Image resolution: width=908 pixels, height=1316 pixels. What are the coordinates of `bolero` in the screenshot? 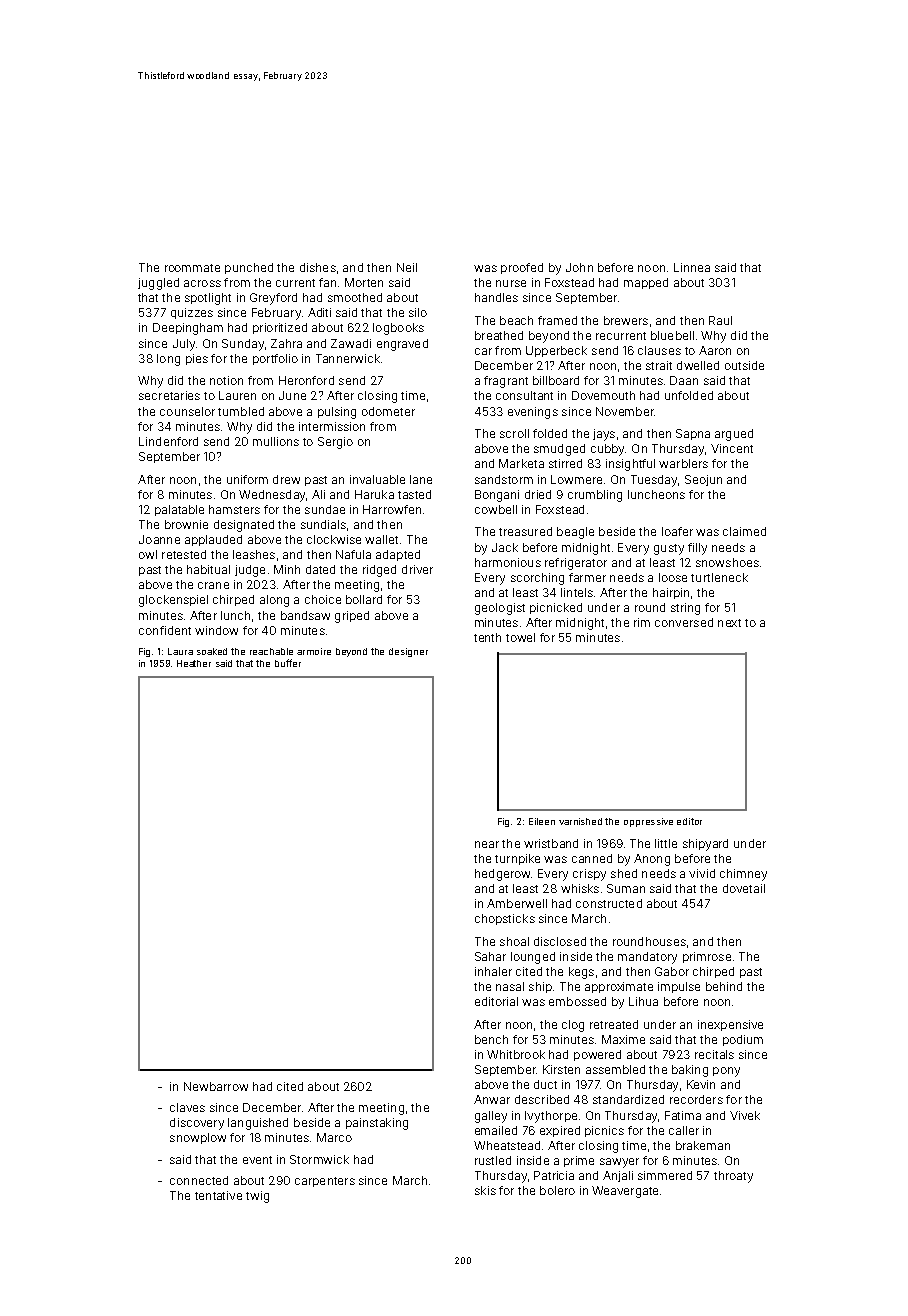 It's located at (557, 1190).
